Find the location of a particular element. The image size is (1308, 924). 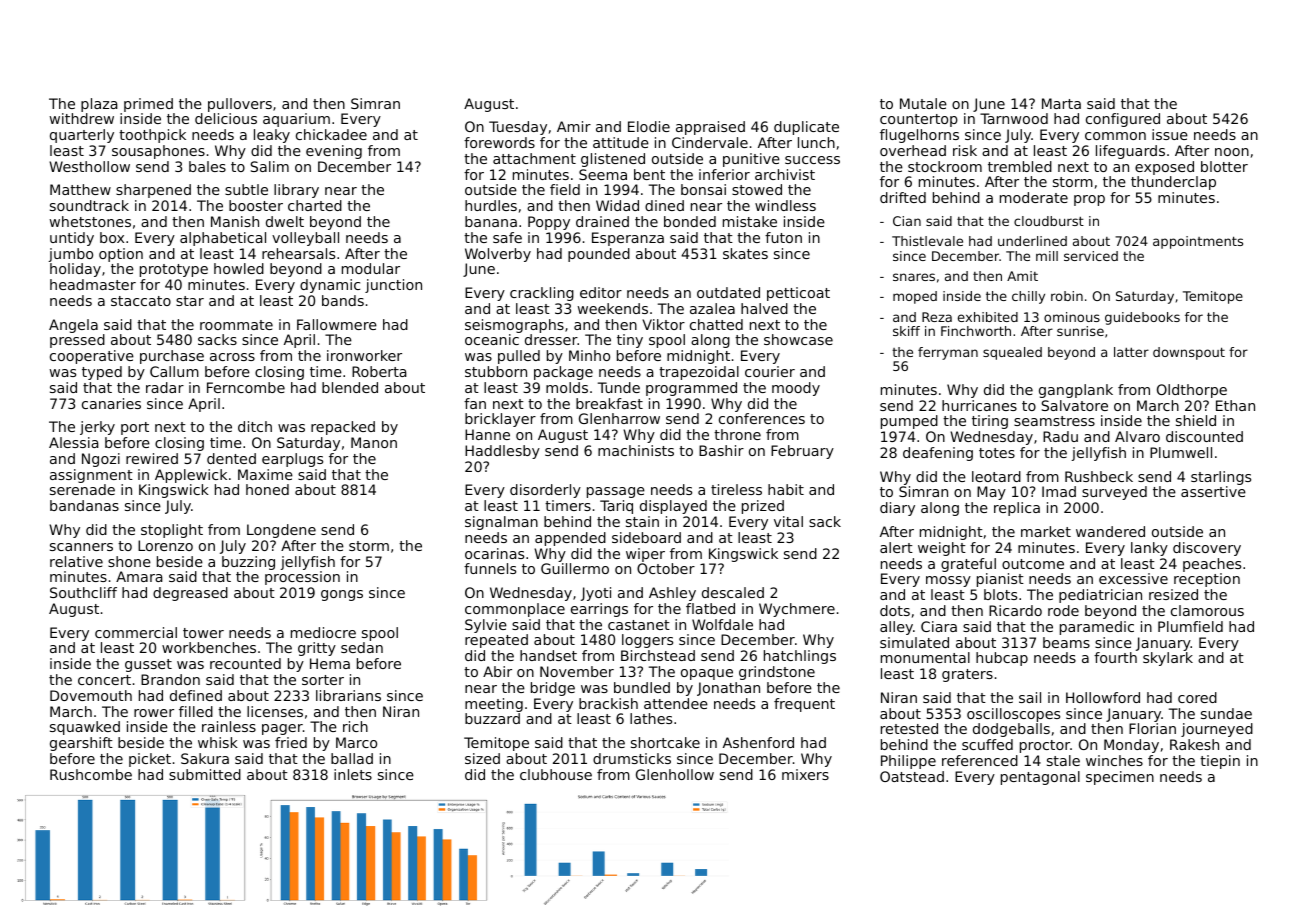

Marta is located at coordinates (1061, 103).
